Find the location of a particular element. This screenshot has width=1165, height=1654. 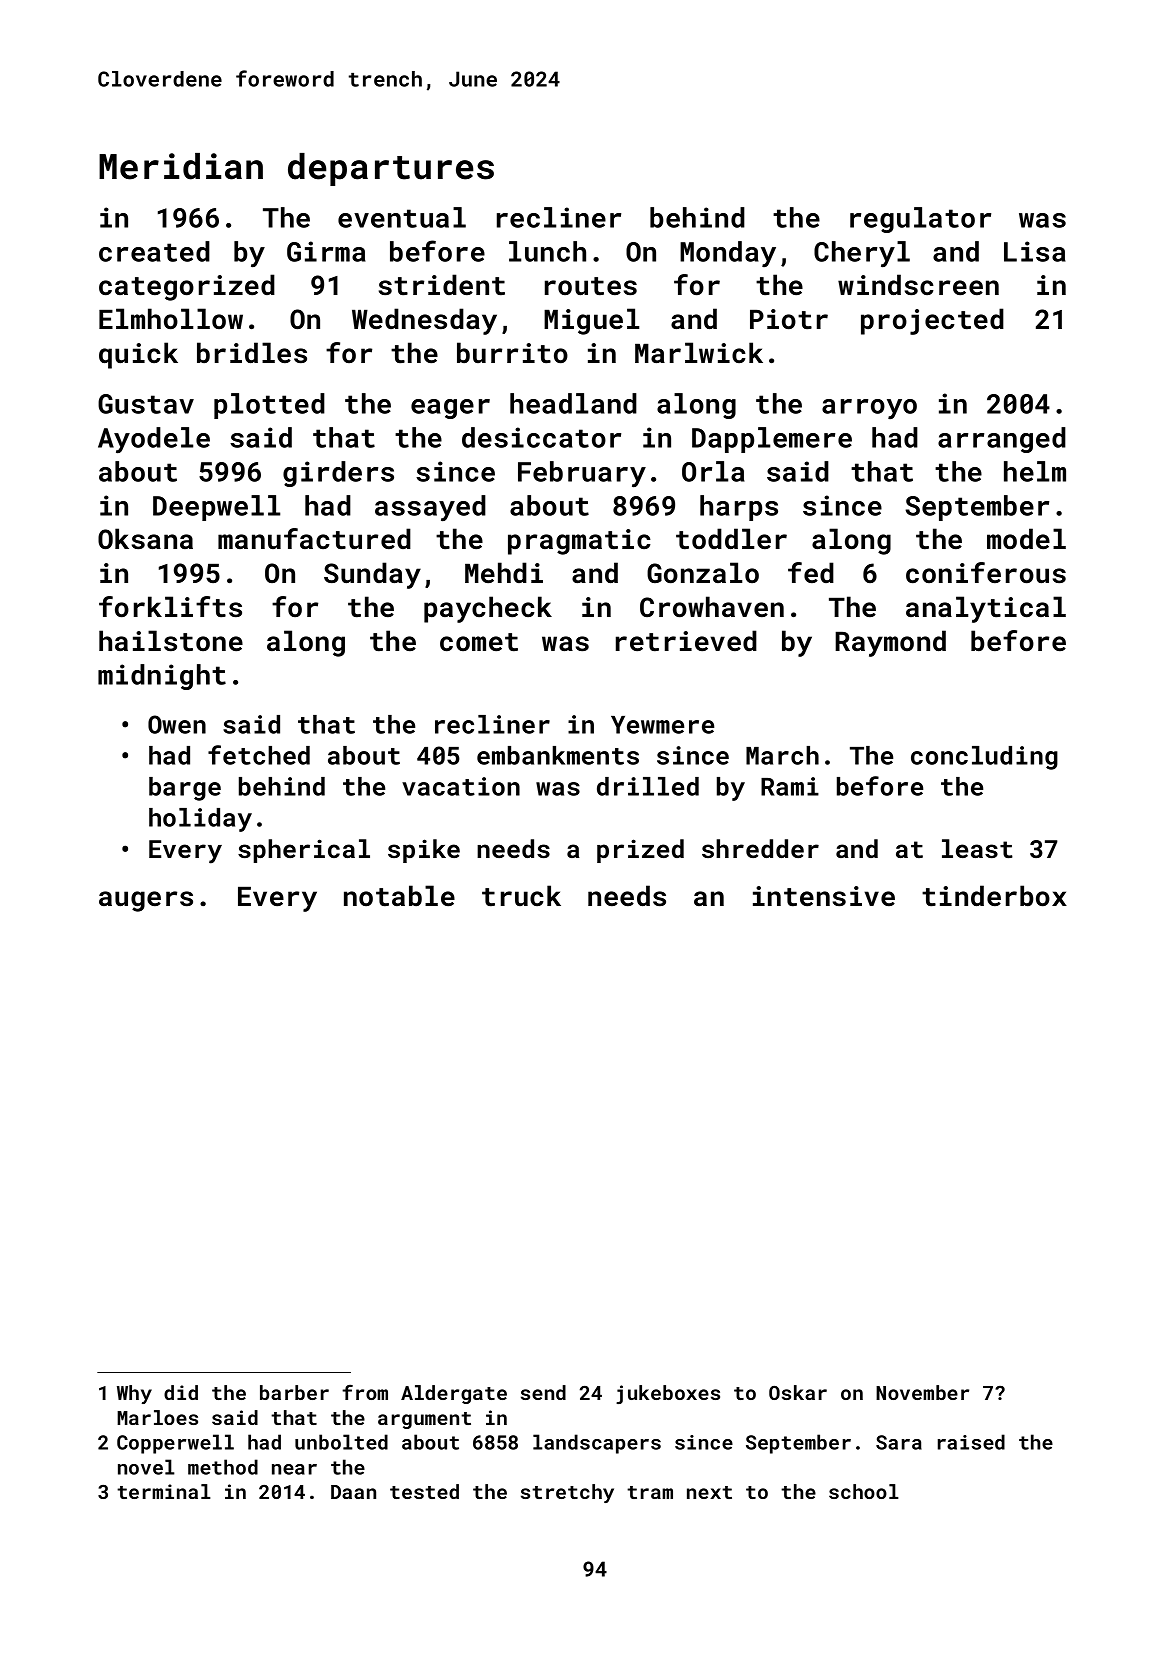

holiday is located at coordinates (200, 820).
